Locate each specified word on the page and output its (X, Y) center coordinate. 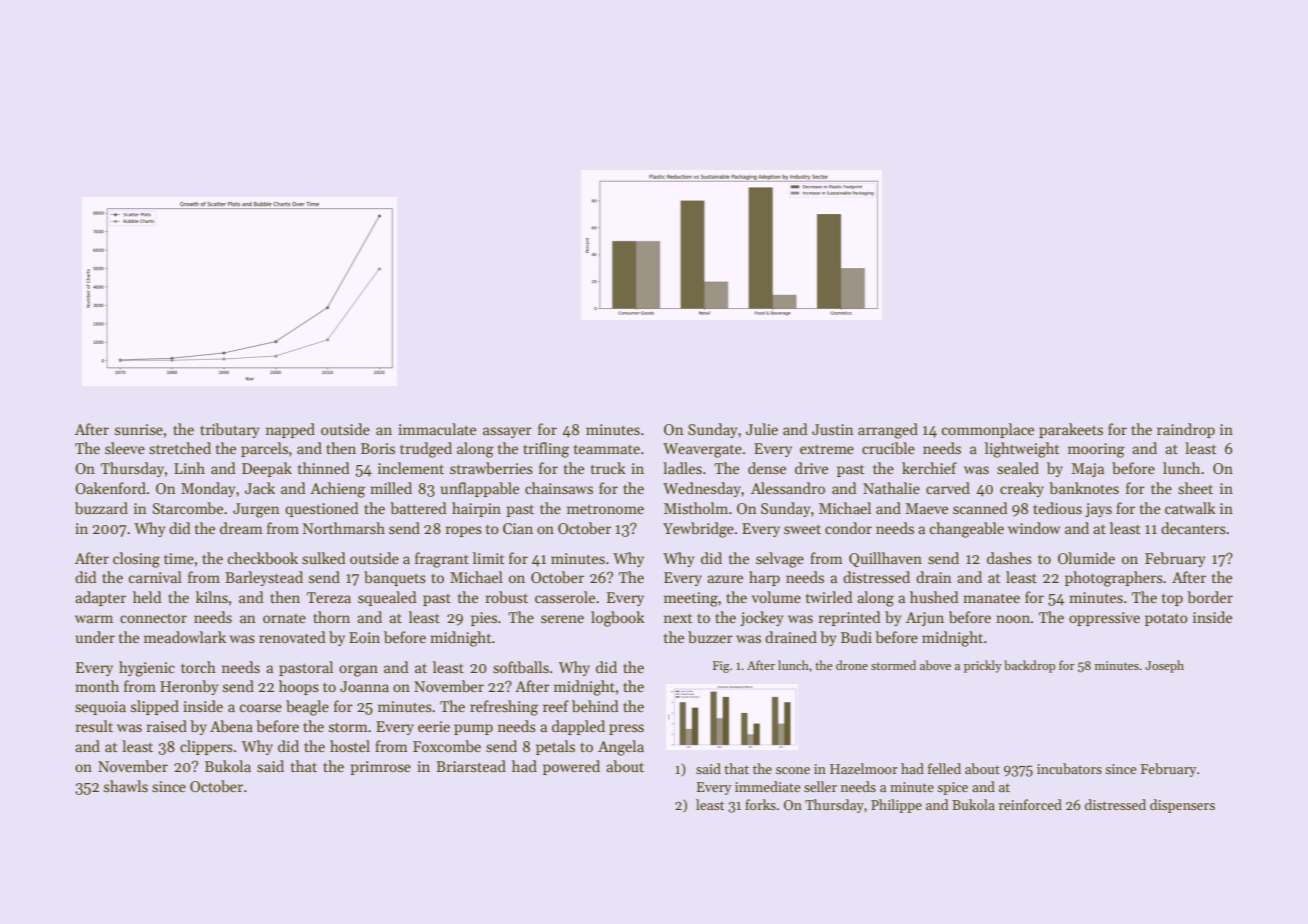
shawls (126, 786)
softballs (521, 667)
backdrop (1029, 666)
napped (290, 430)
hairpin (476, 509)
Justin (833, 429)
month (97, 686)
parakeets (1071, 430)
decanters (1193, 528)
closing (136, 560)
